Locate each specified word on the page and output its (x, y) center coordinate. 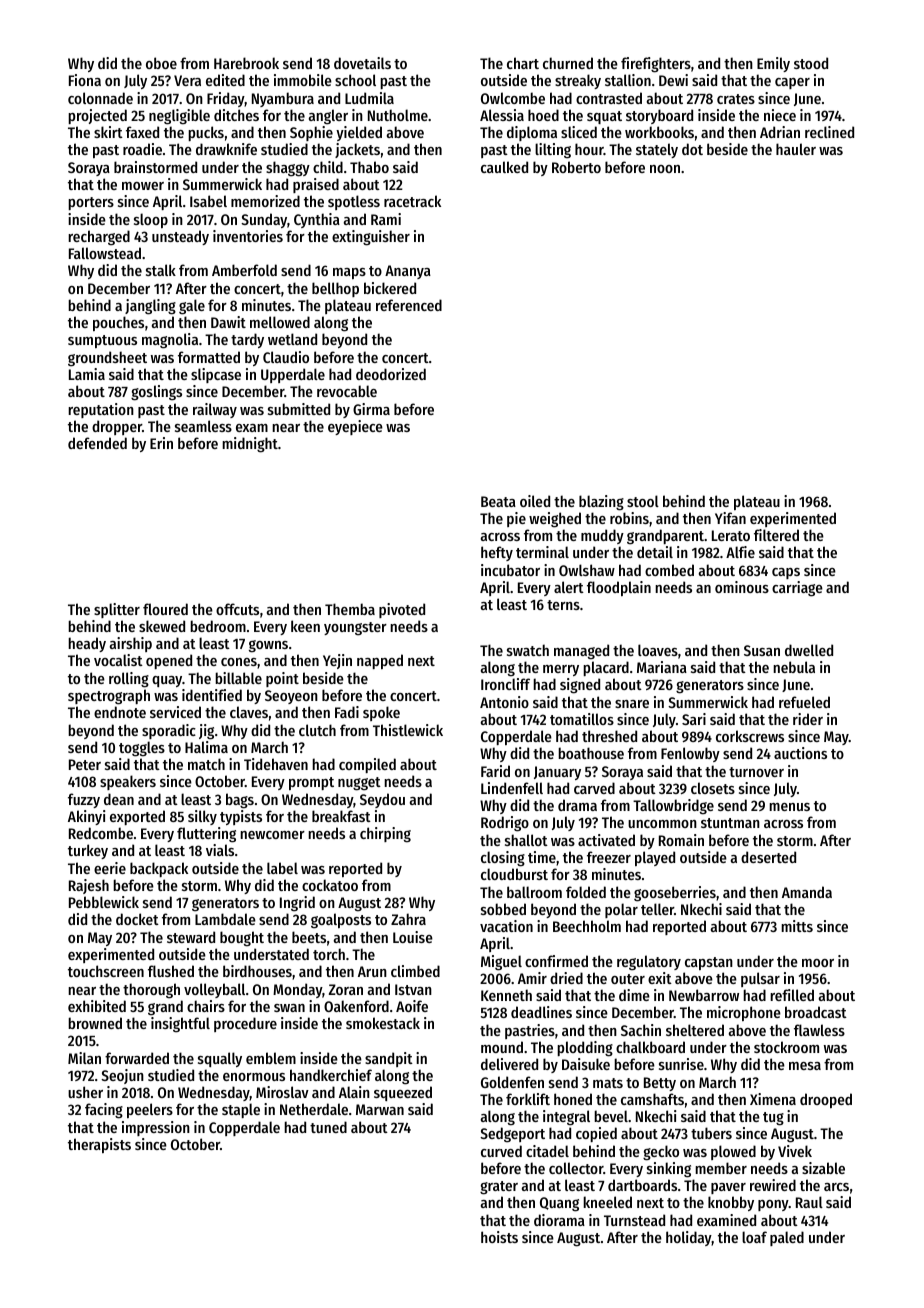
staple (241, 1110)
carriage (797, 589)
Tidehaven (276, 764)
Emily (773, 64)
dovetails (362, 63)
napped (380, 661)
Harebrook (246, 63)
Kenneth (506, 995)
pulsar (760, 979)
